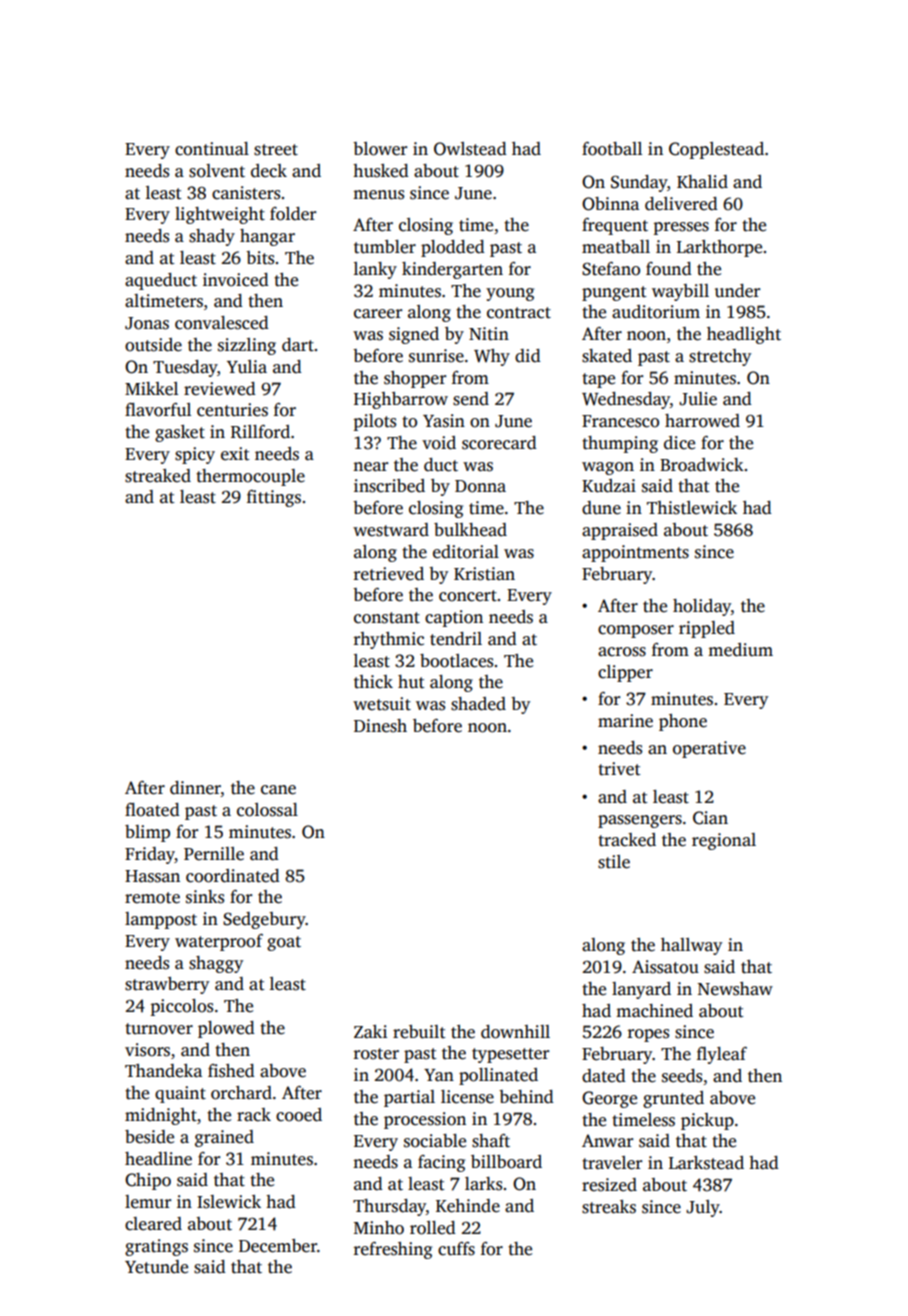  Describe the element at coordinates (156, 1267) in the screenshot. I see `Yetunde` at that location.
